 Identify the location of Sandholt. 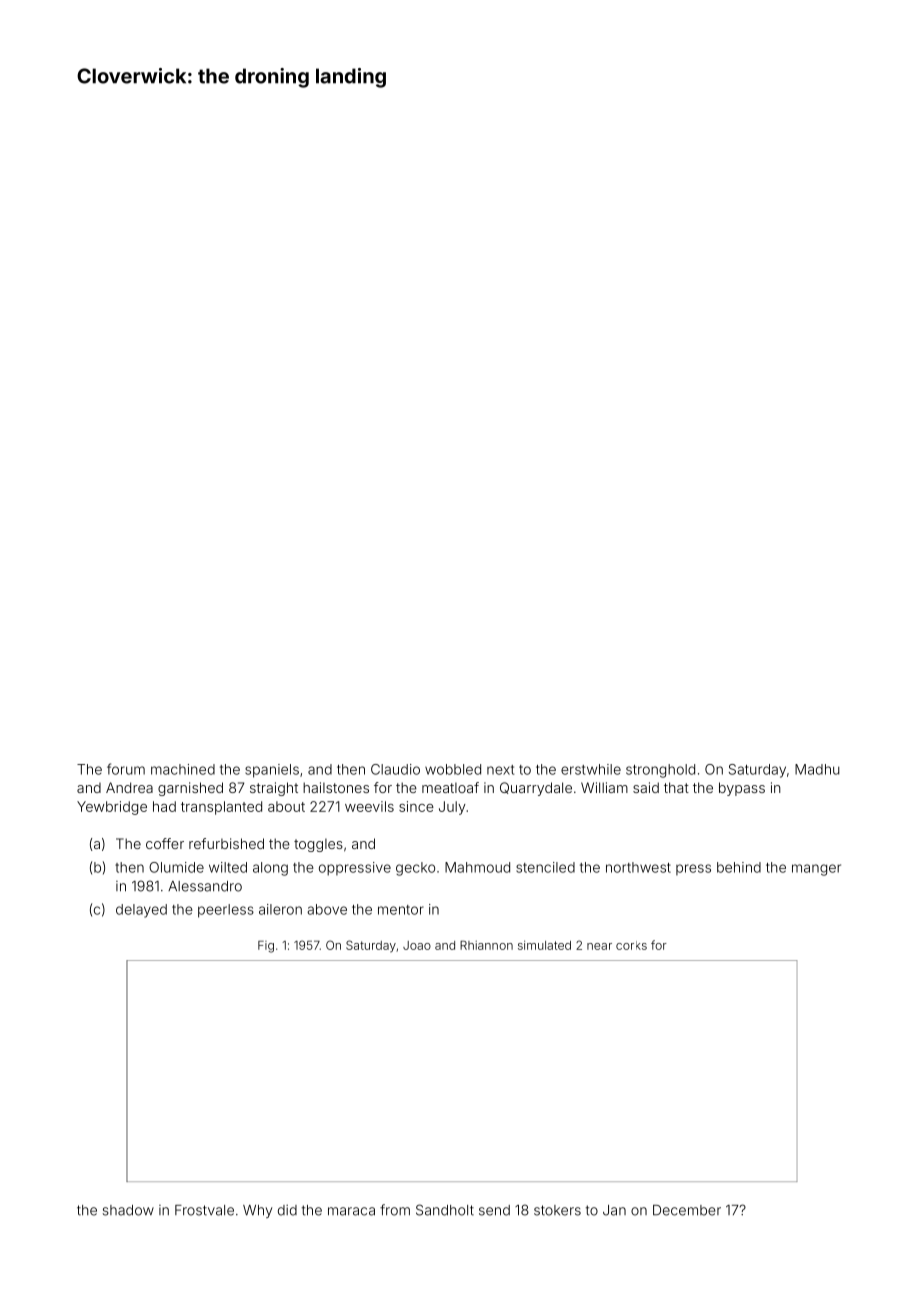
(445, 1210).
